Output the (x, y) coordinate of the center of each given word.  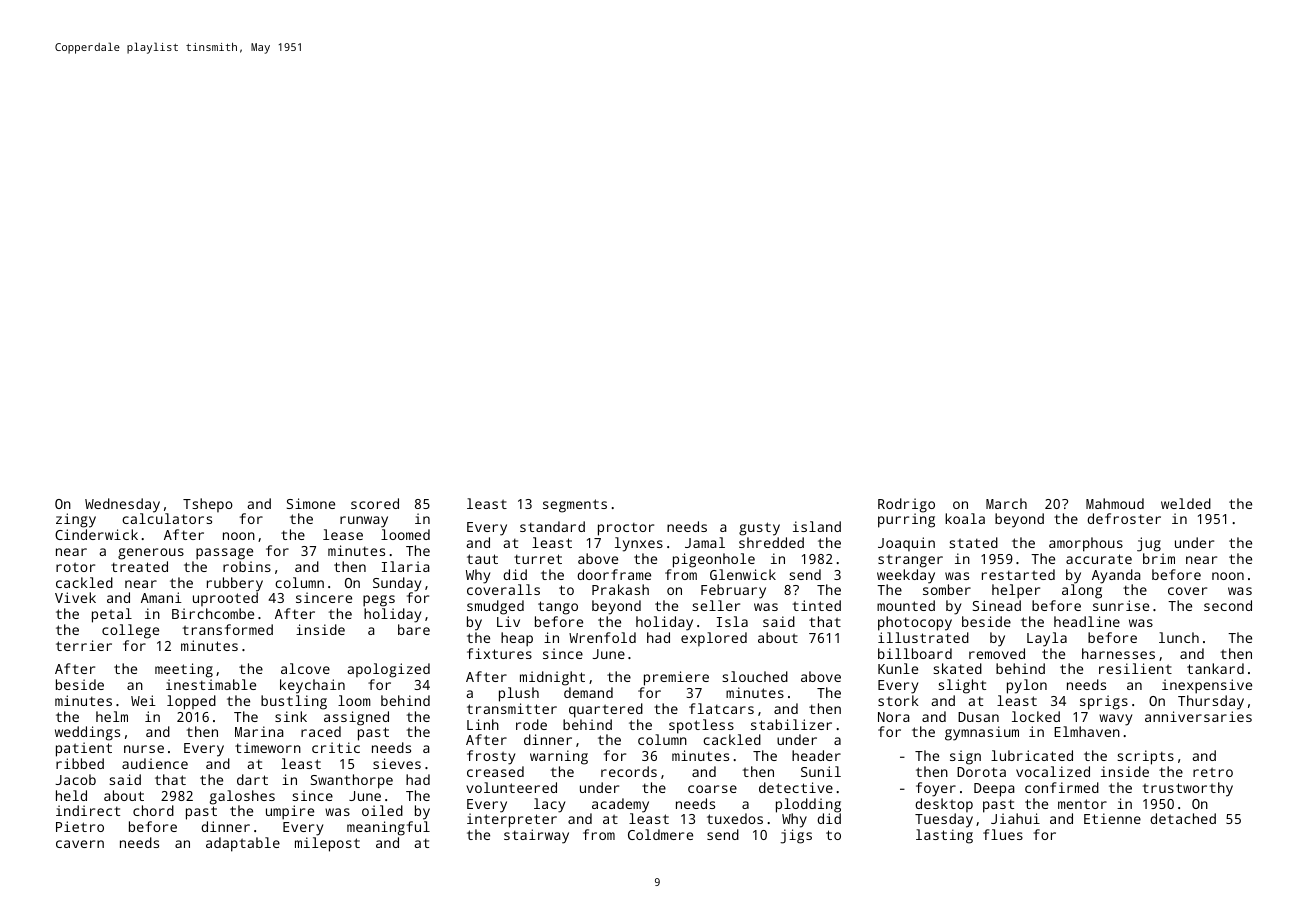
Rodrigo (906, 505)
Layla (1047, 639)
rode (531, 724)
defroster (1124, 518)
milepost (327, 844)
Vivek (75, 597)
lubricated (1032, 755)
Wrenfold (602, 637)
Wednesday (122, 505)
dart (252, 779)
